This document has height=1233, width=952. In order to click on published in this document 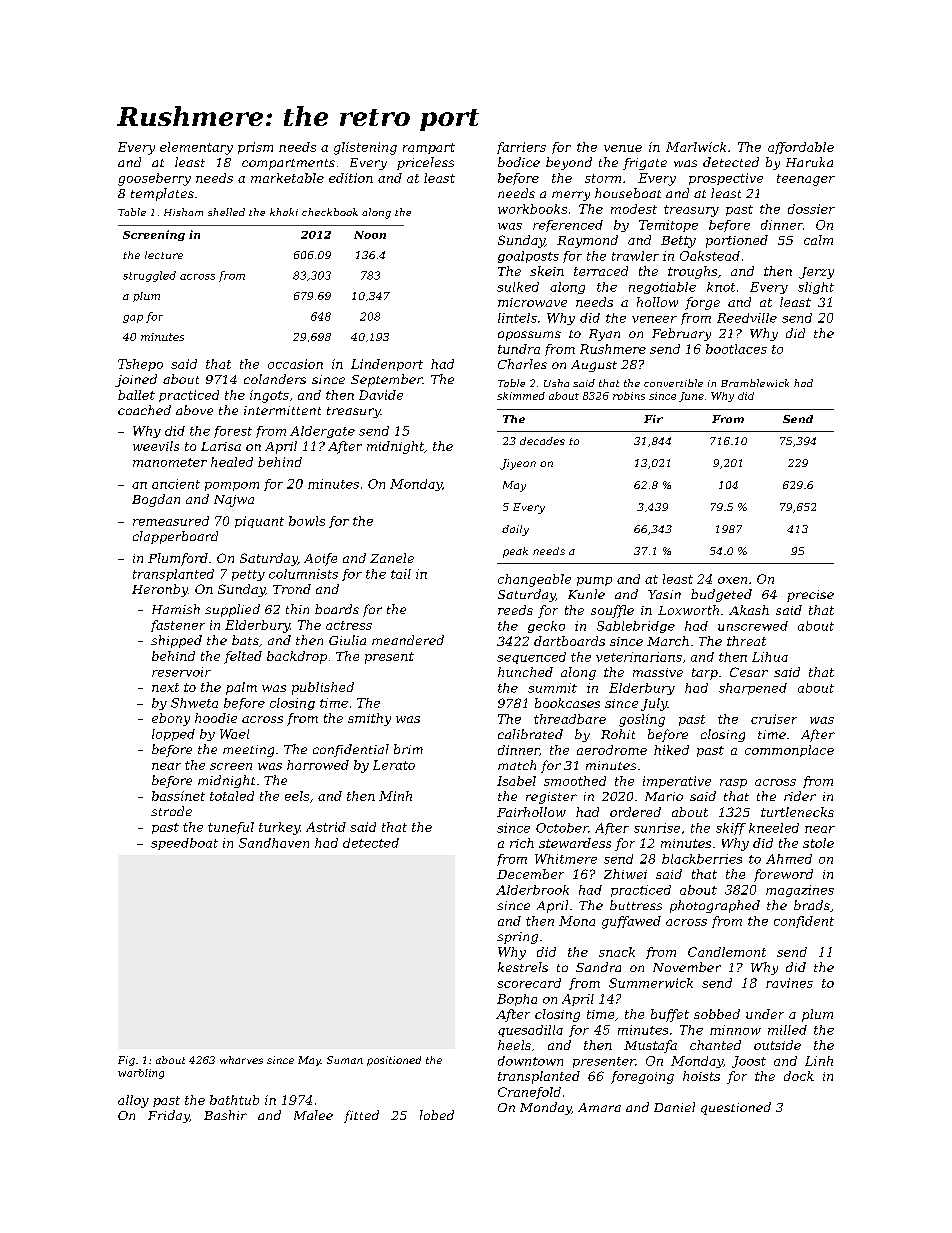, I will do `click(323, 688)`.
